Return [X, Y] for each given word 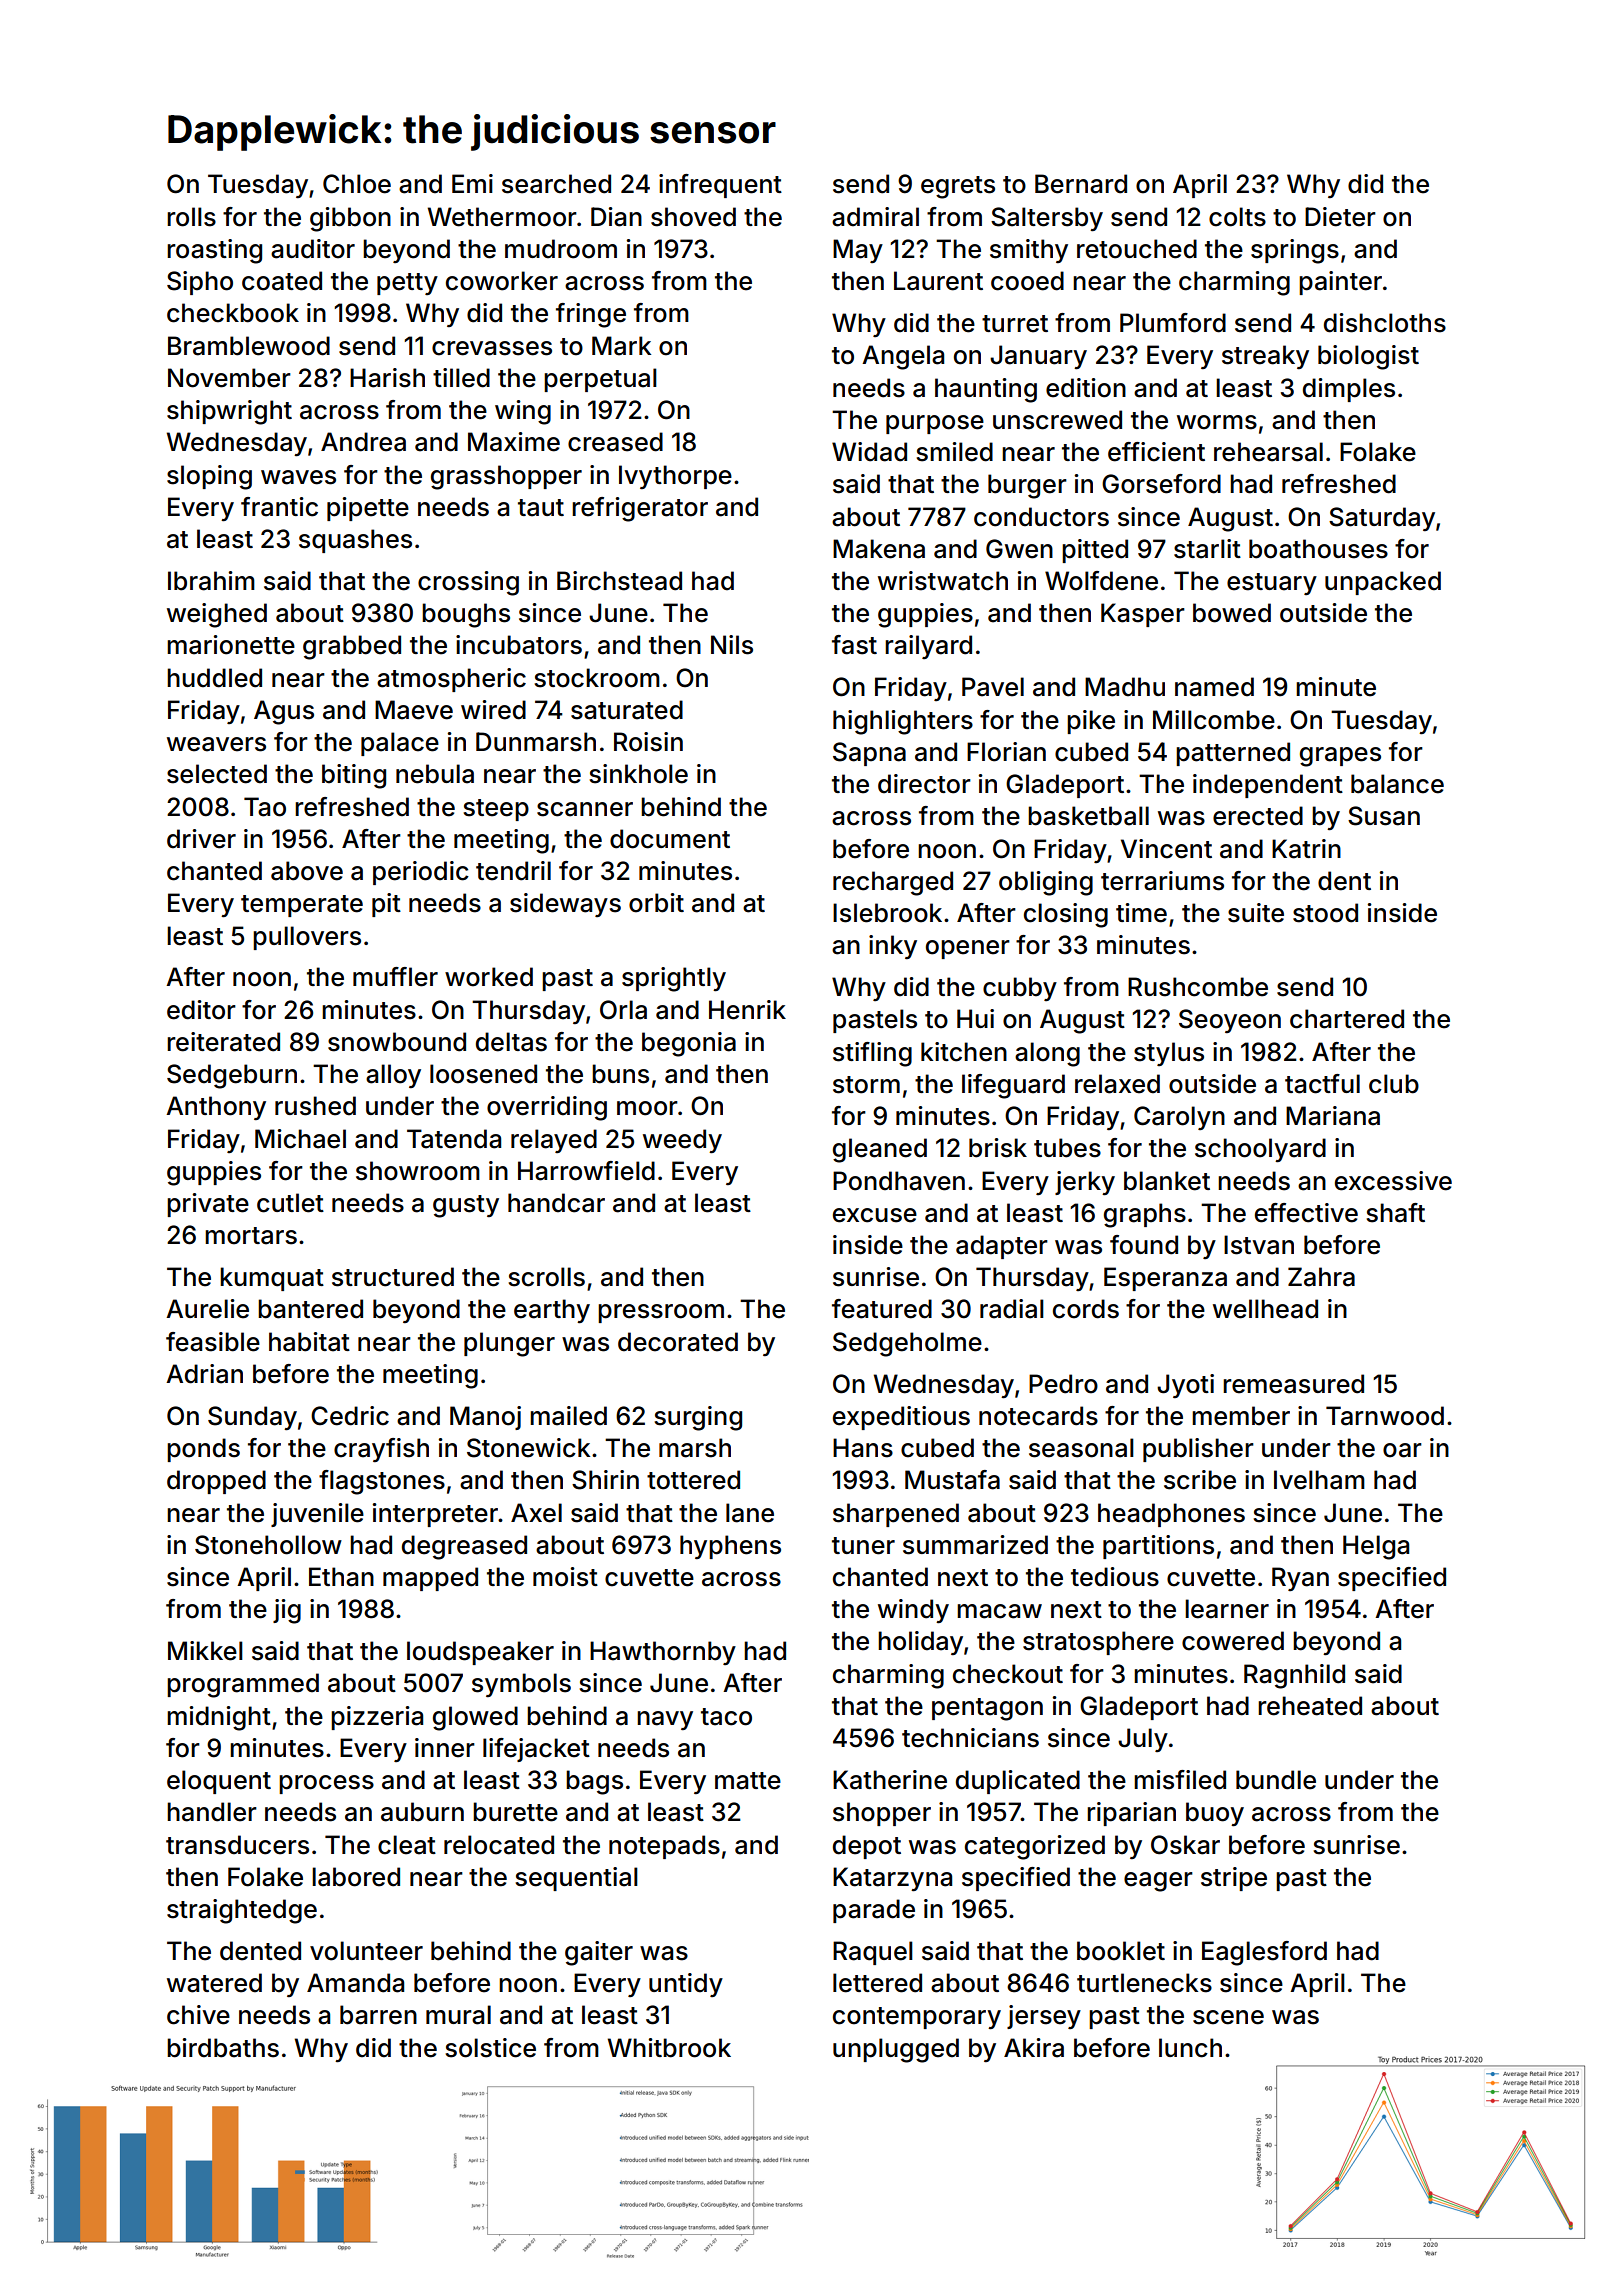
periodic [421, 873]
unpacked [1383, 583]
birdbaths [223, 2048]
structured [393, 1277]
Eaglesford [1264, 1953]
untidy [686, 1985]
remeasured [1293, 1384]
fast [854, 645]
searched [556, 184]
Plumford [1173, 323]
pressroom [661, 1313]
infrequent [720, 186]
